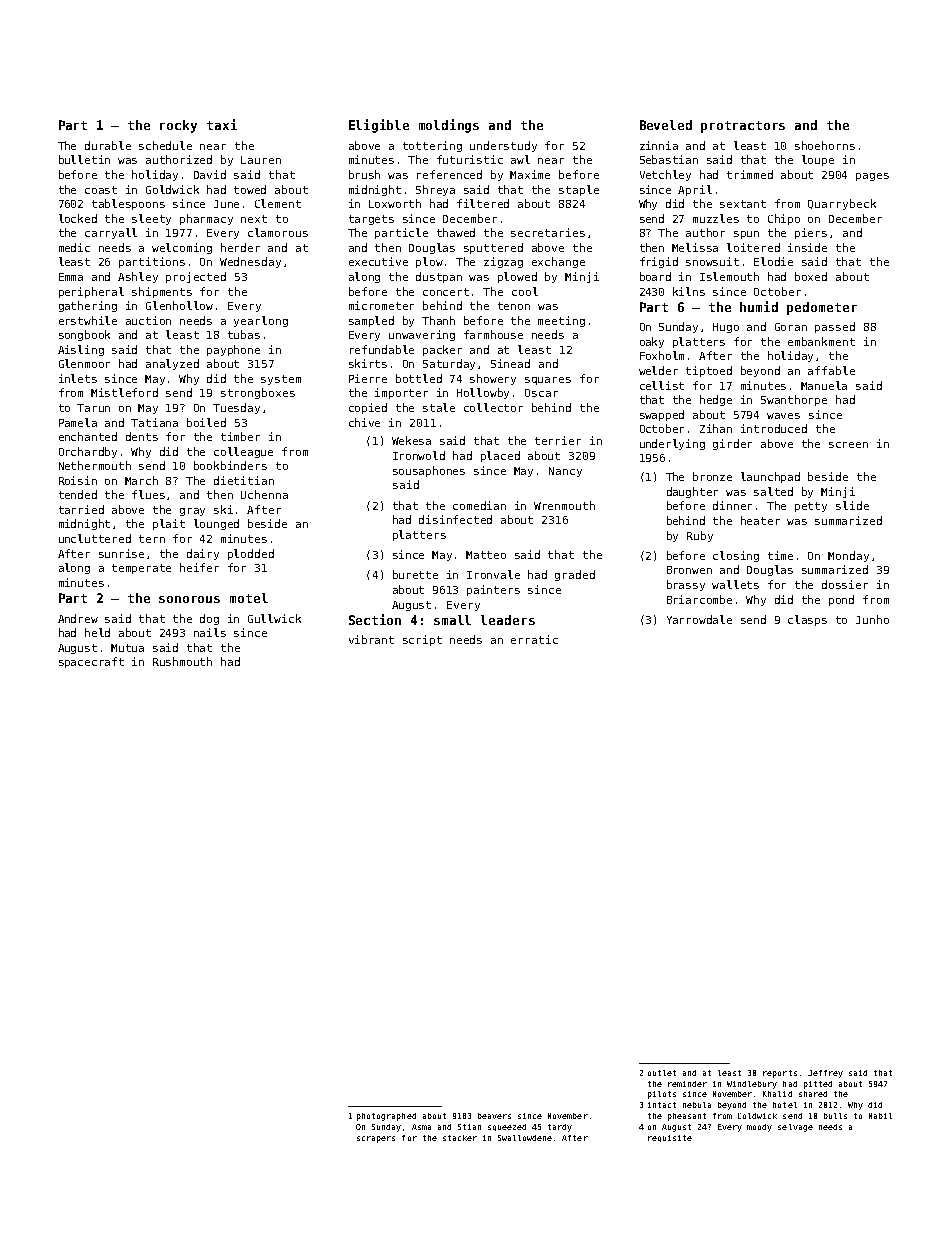 This image has width=952, height=1233. I want to click on March, so click(141, 480).
